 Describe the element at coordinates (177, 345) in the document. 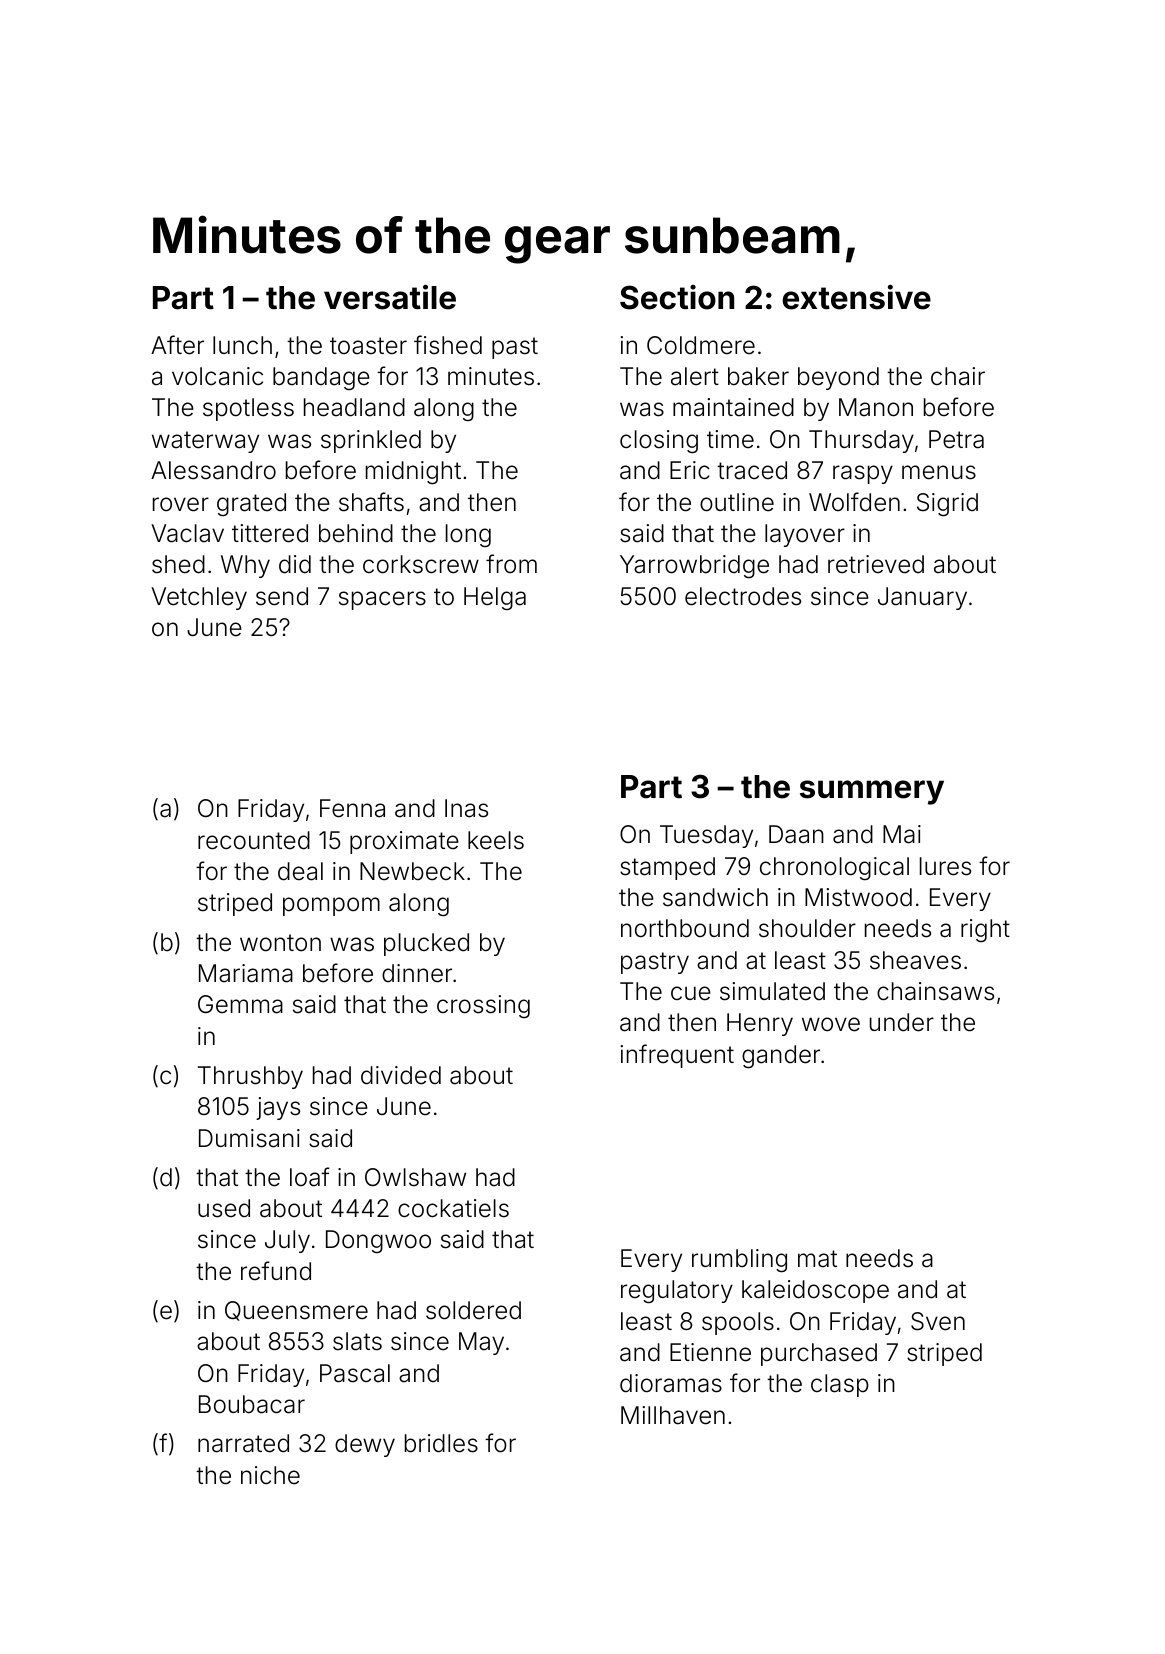

I see `After` at that location.
